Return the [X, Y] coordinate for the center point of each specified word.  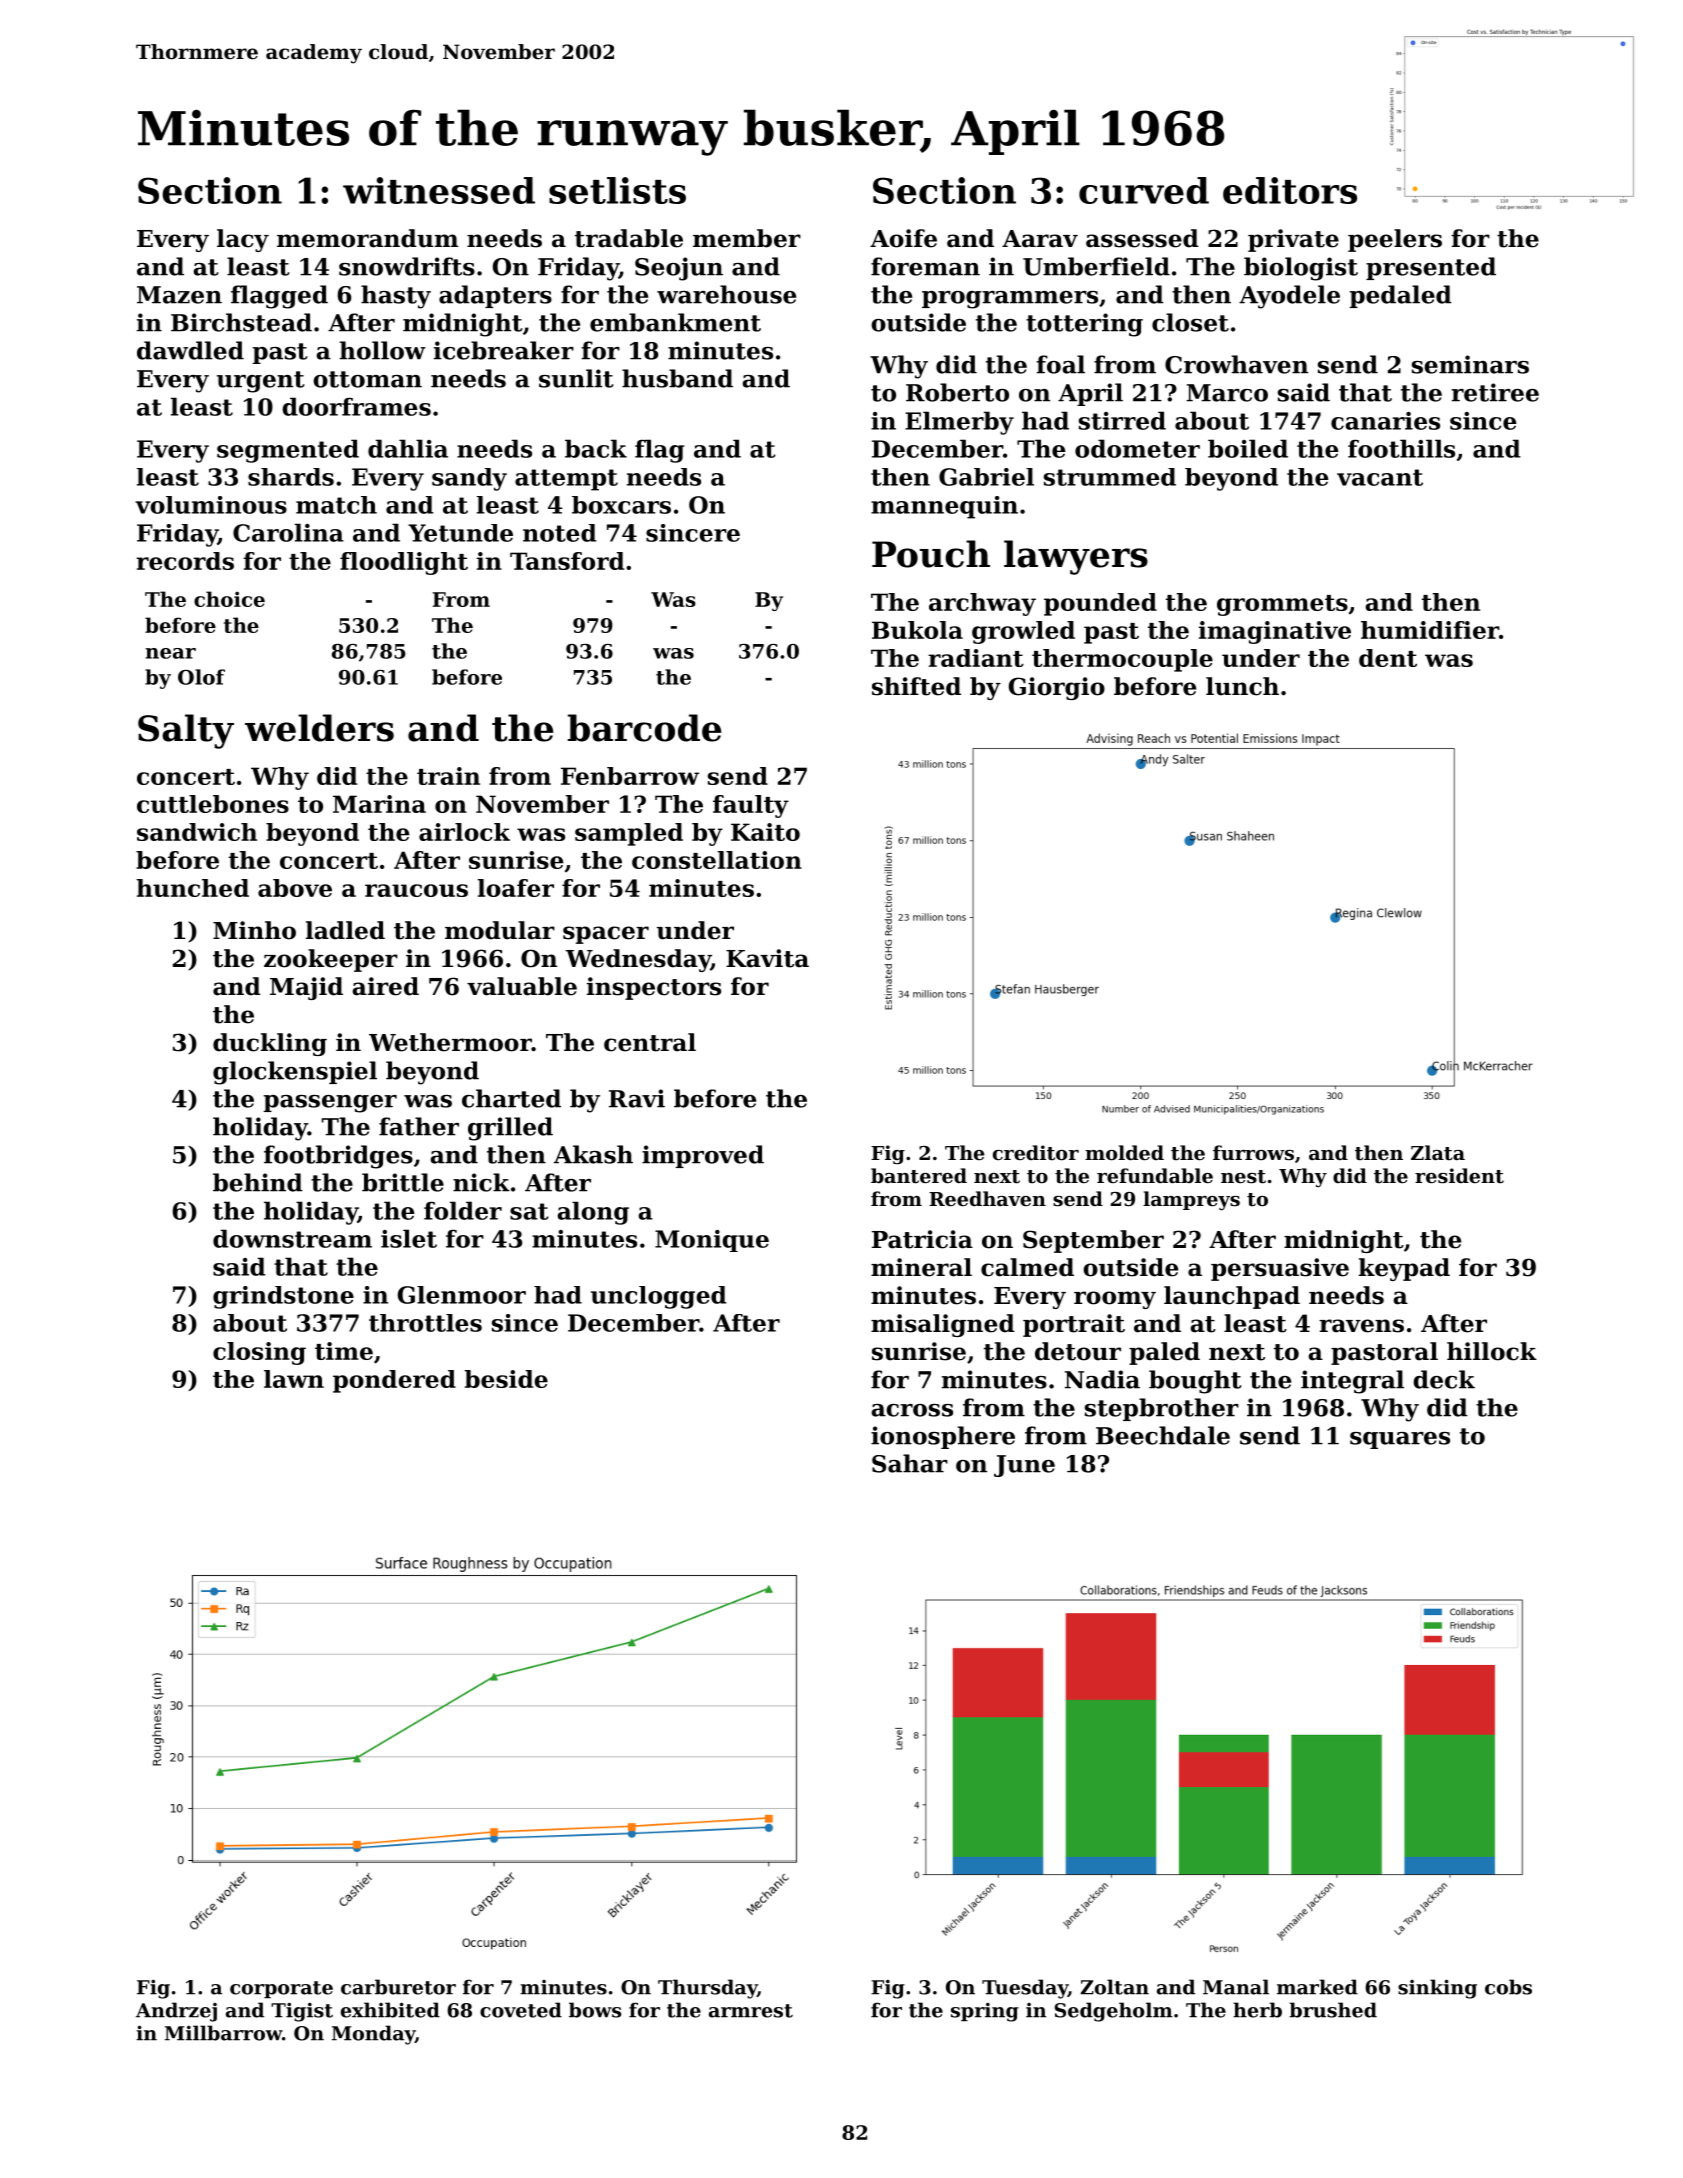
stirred [1122, 420]
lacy [243, 240]
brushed [1333, 2010]
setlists [617, 190]
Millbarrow [223, 2033]
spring [985, 2012]
